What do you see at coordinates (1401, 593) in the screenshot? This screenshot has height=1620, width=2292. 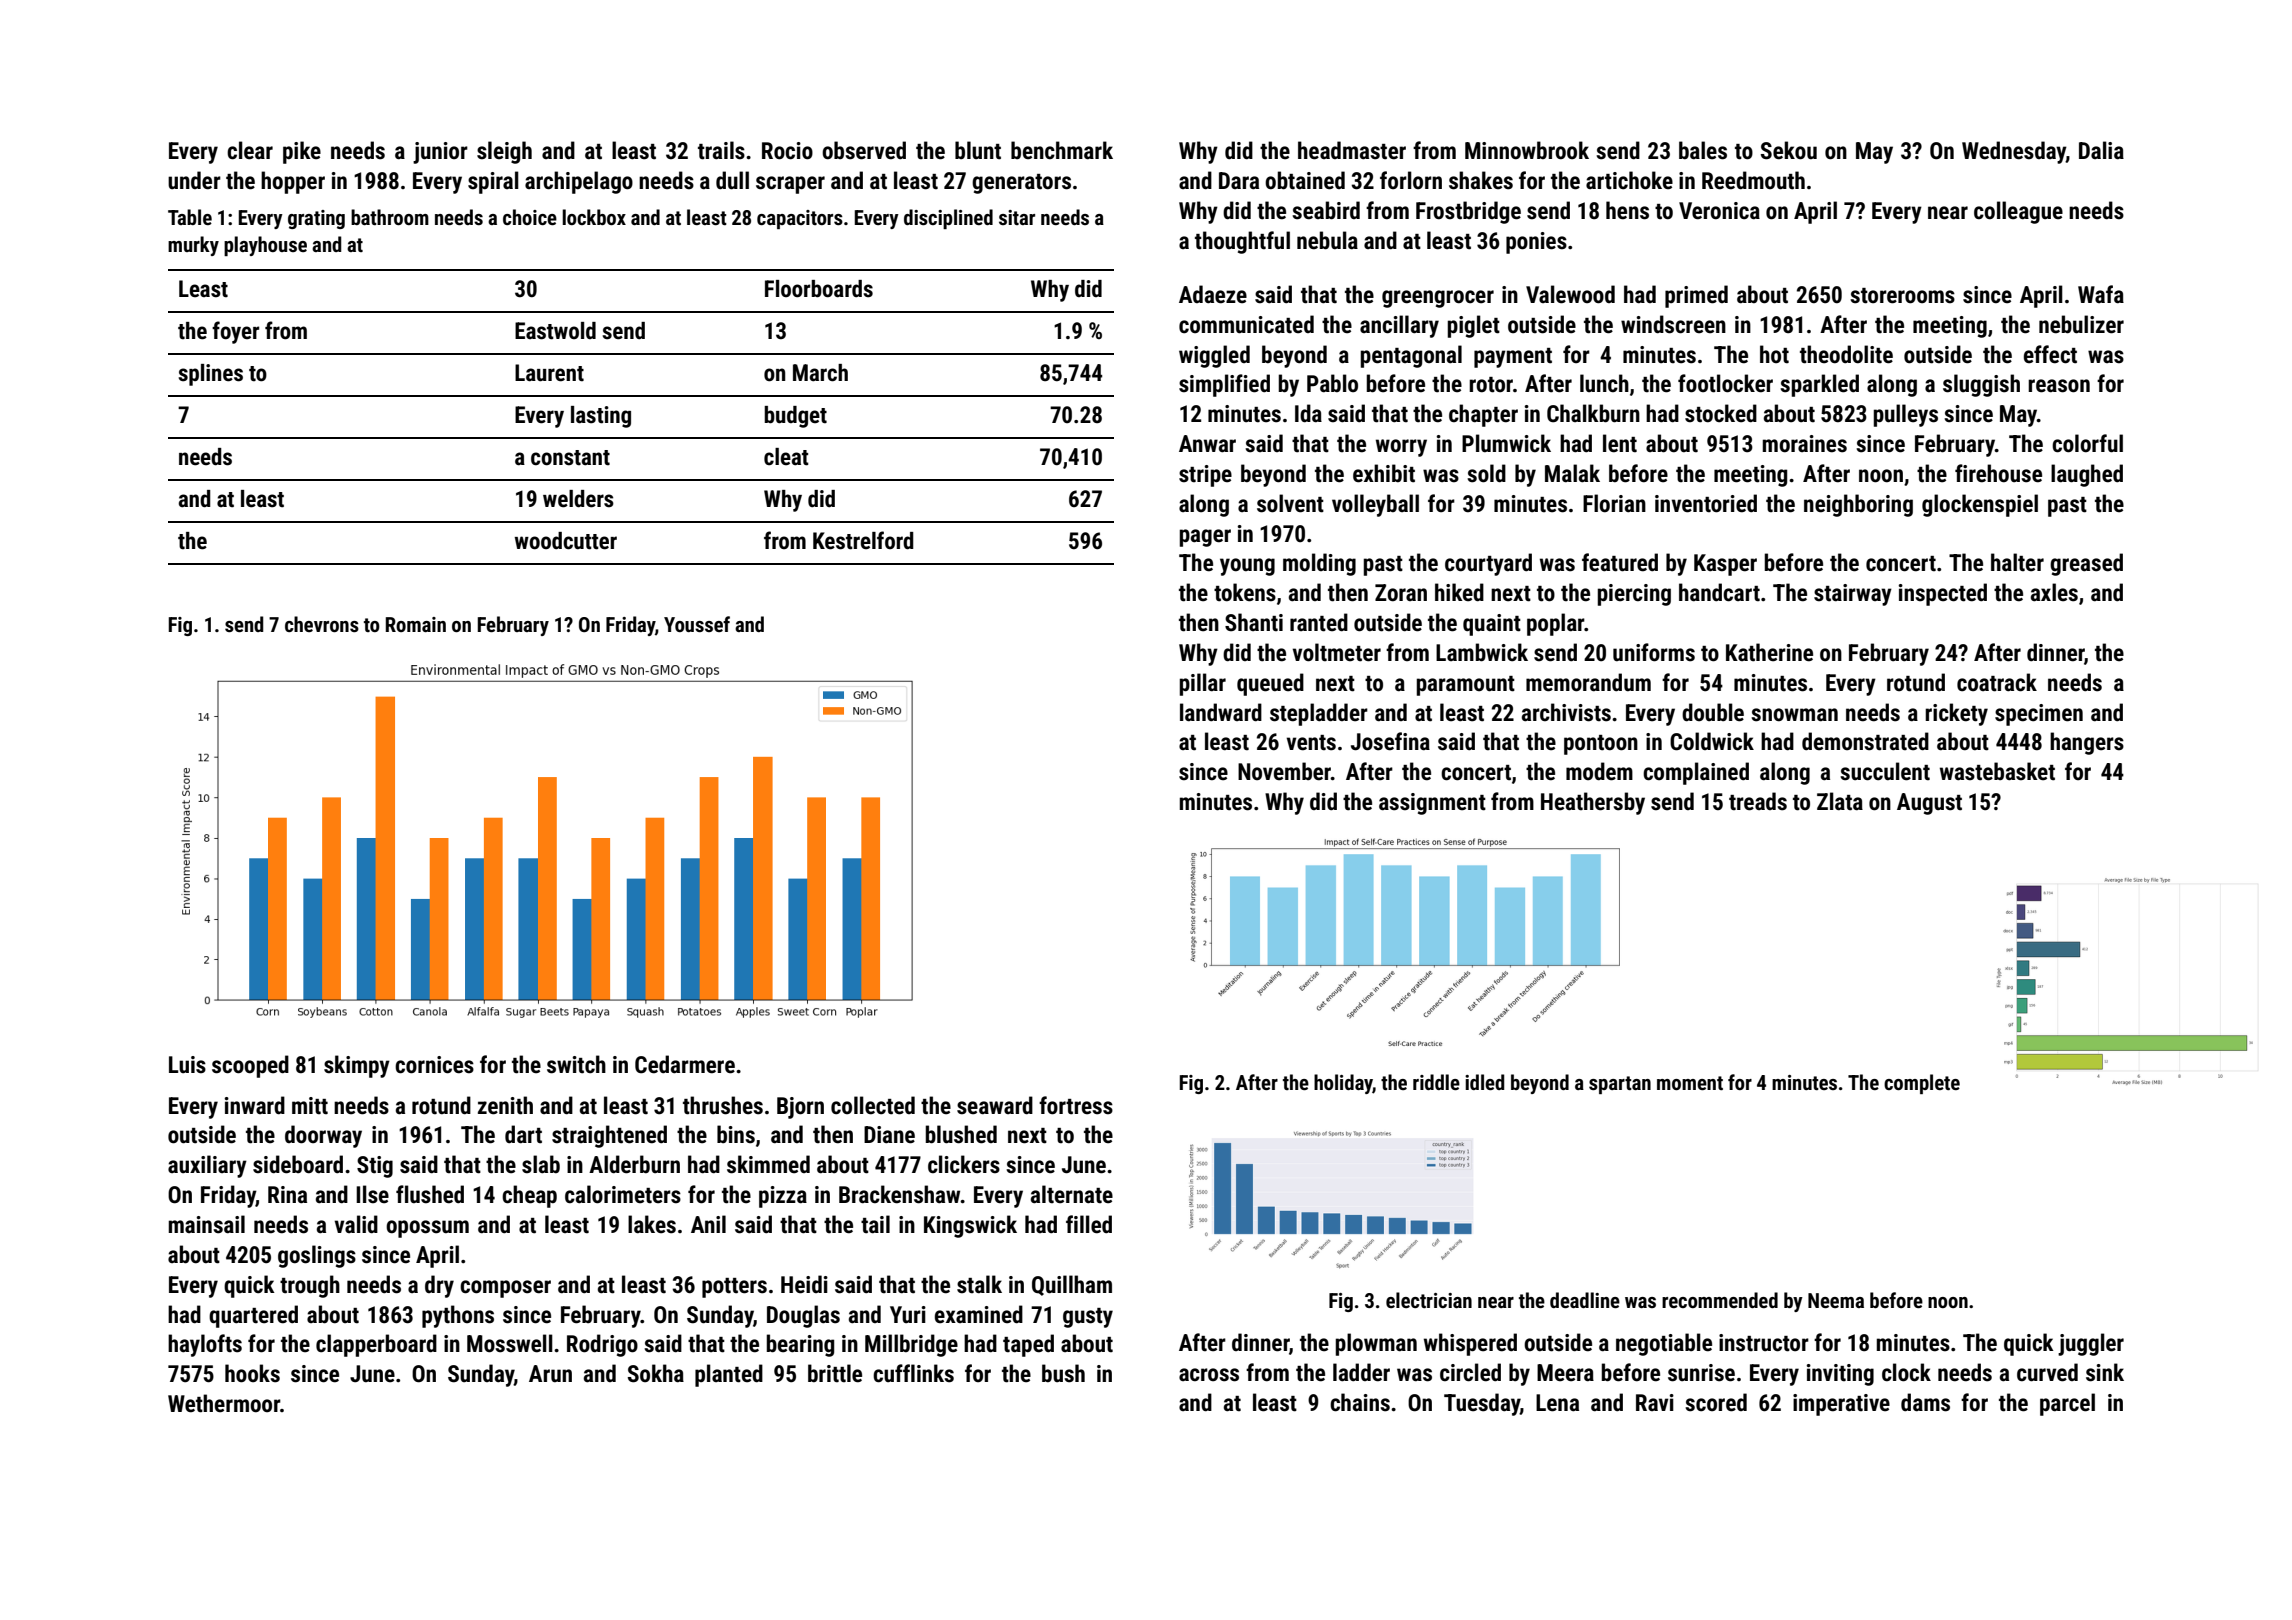 I see `Zoran` at bounding box center [1401, 593].
